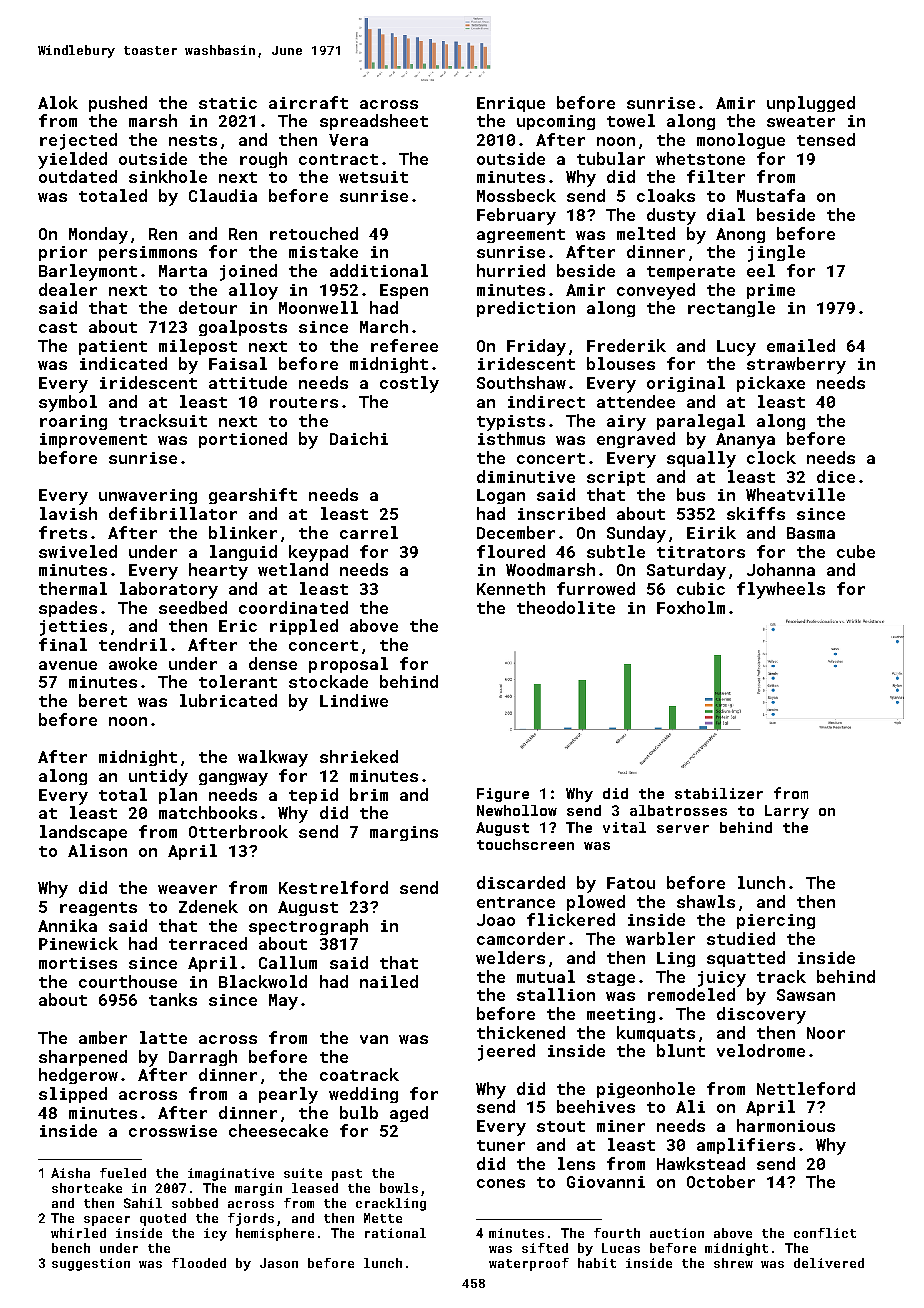 Image resolution: width=924 pixels, height=1308 pixels. Describe the element at coordinates (826, 139) in the screenshot. I see `tensed` at that location.
